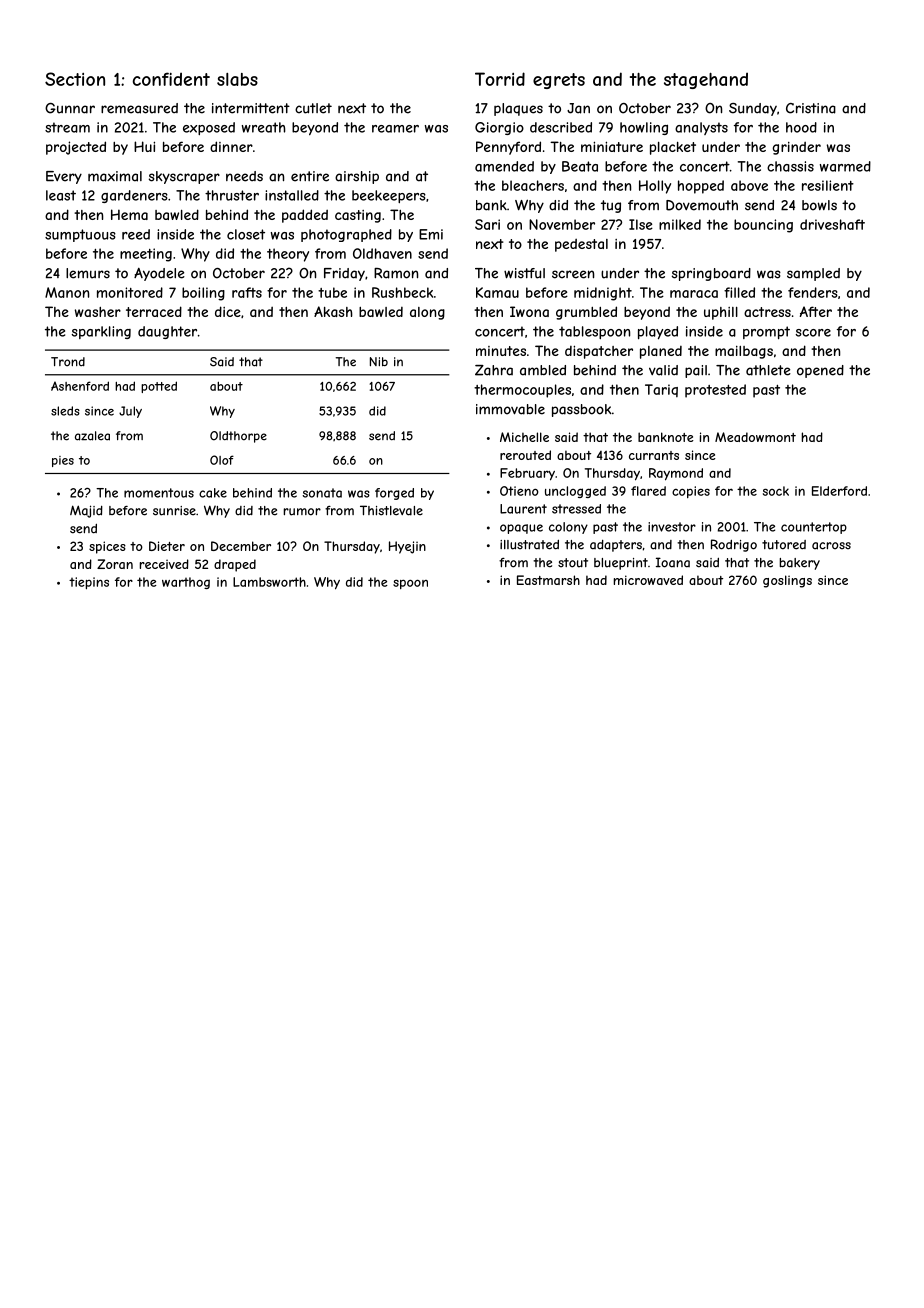 Image resolution: width=924 pixels, height=1308 pixels. What do you see at coordinates (159, 387) in the screenshot?
I see `potted` at bounding box center [159, 387].
